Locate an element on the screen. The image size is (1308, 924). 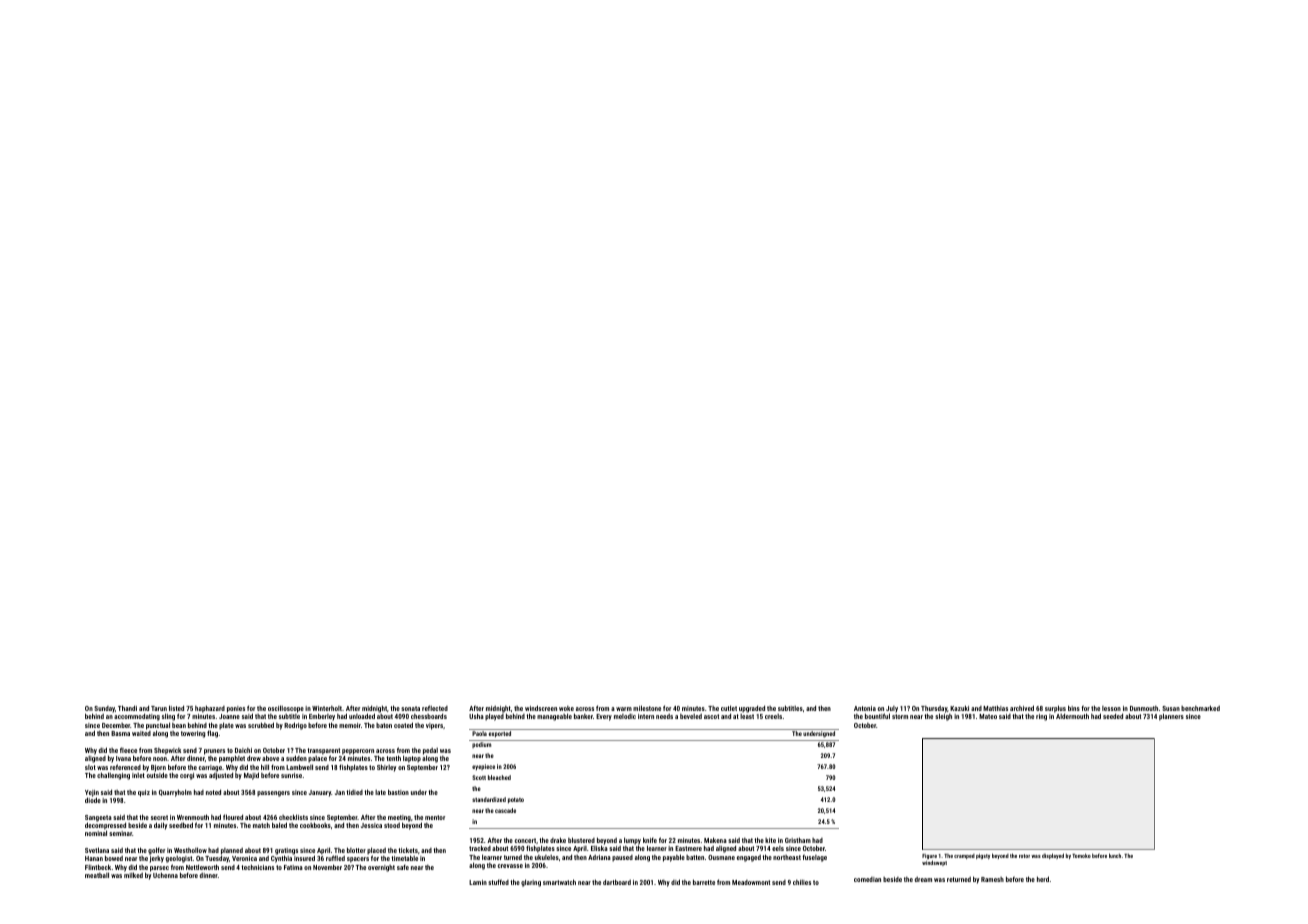
ukuleles is located at coordinates (547, 857).
